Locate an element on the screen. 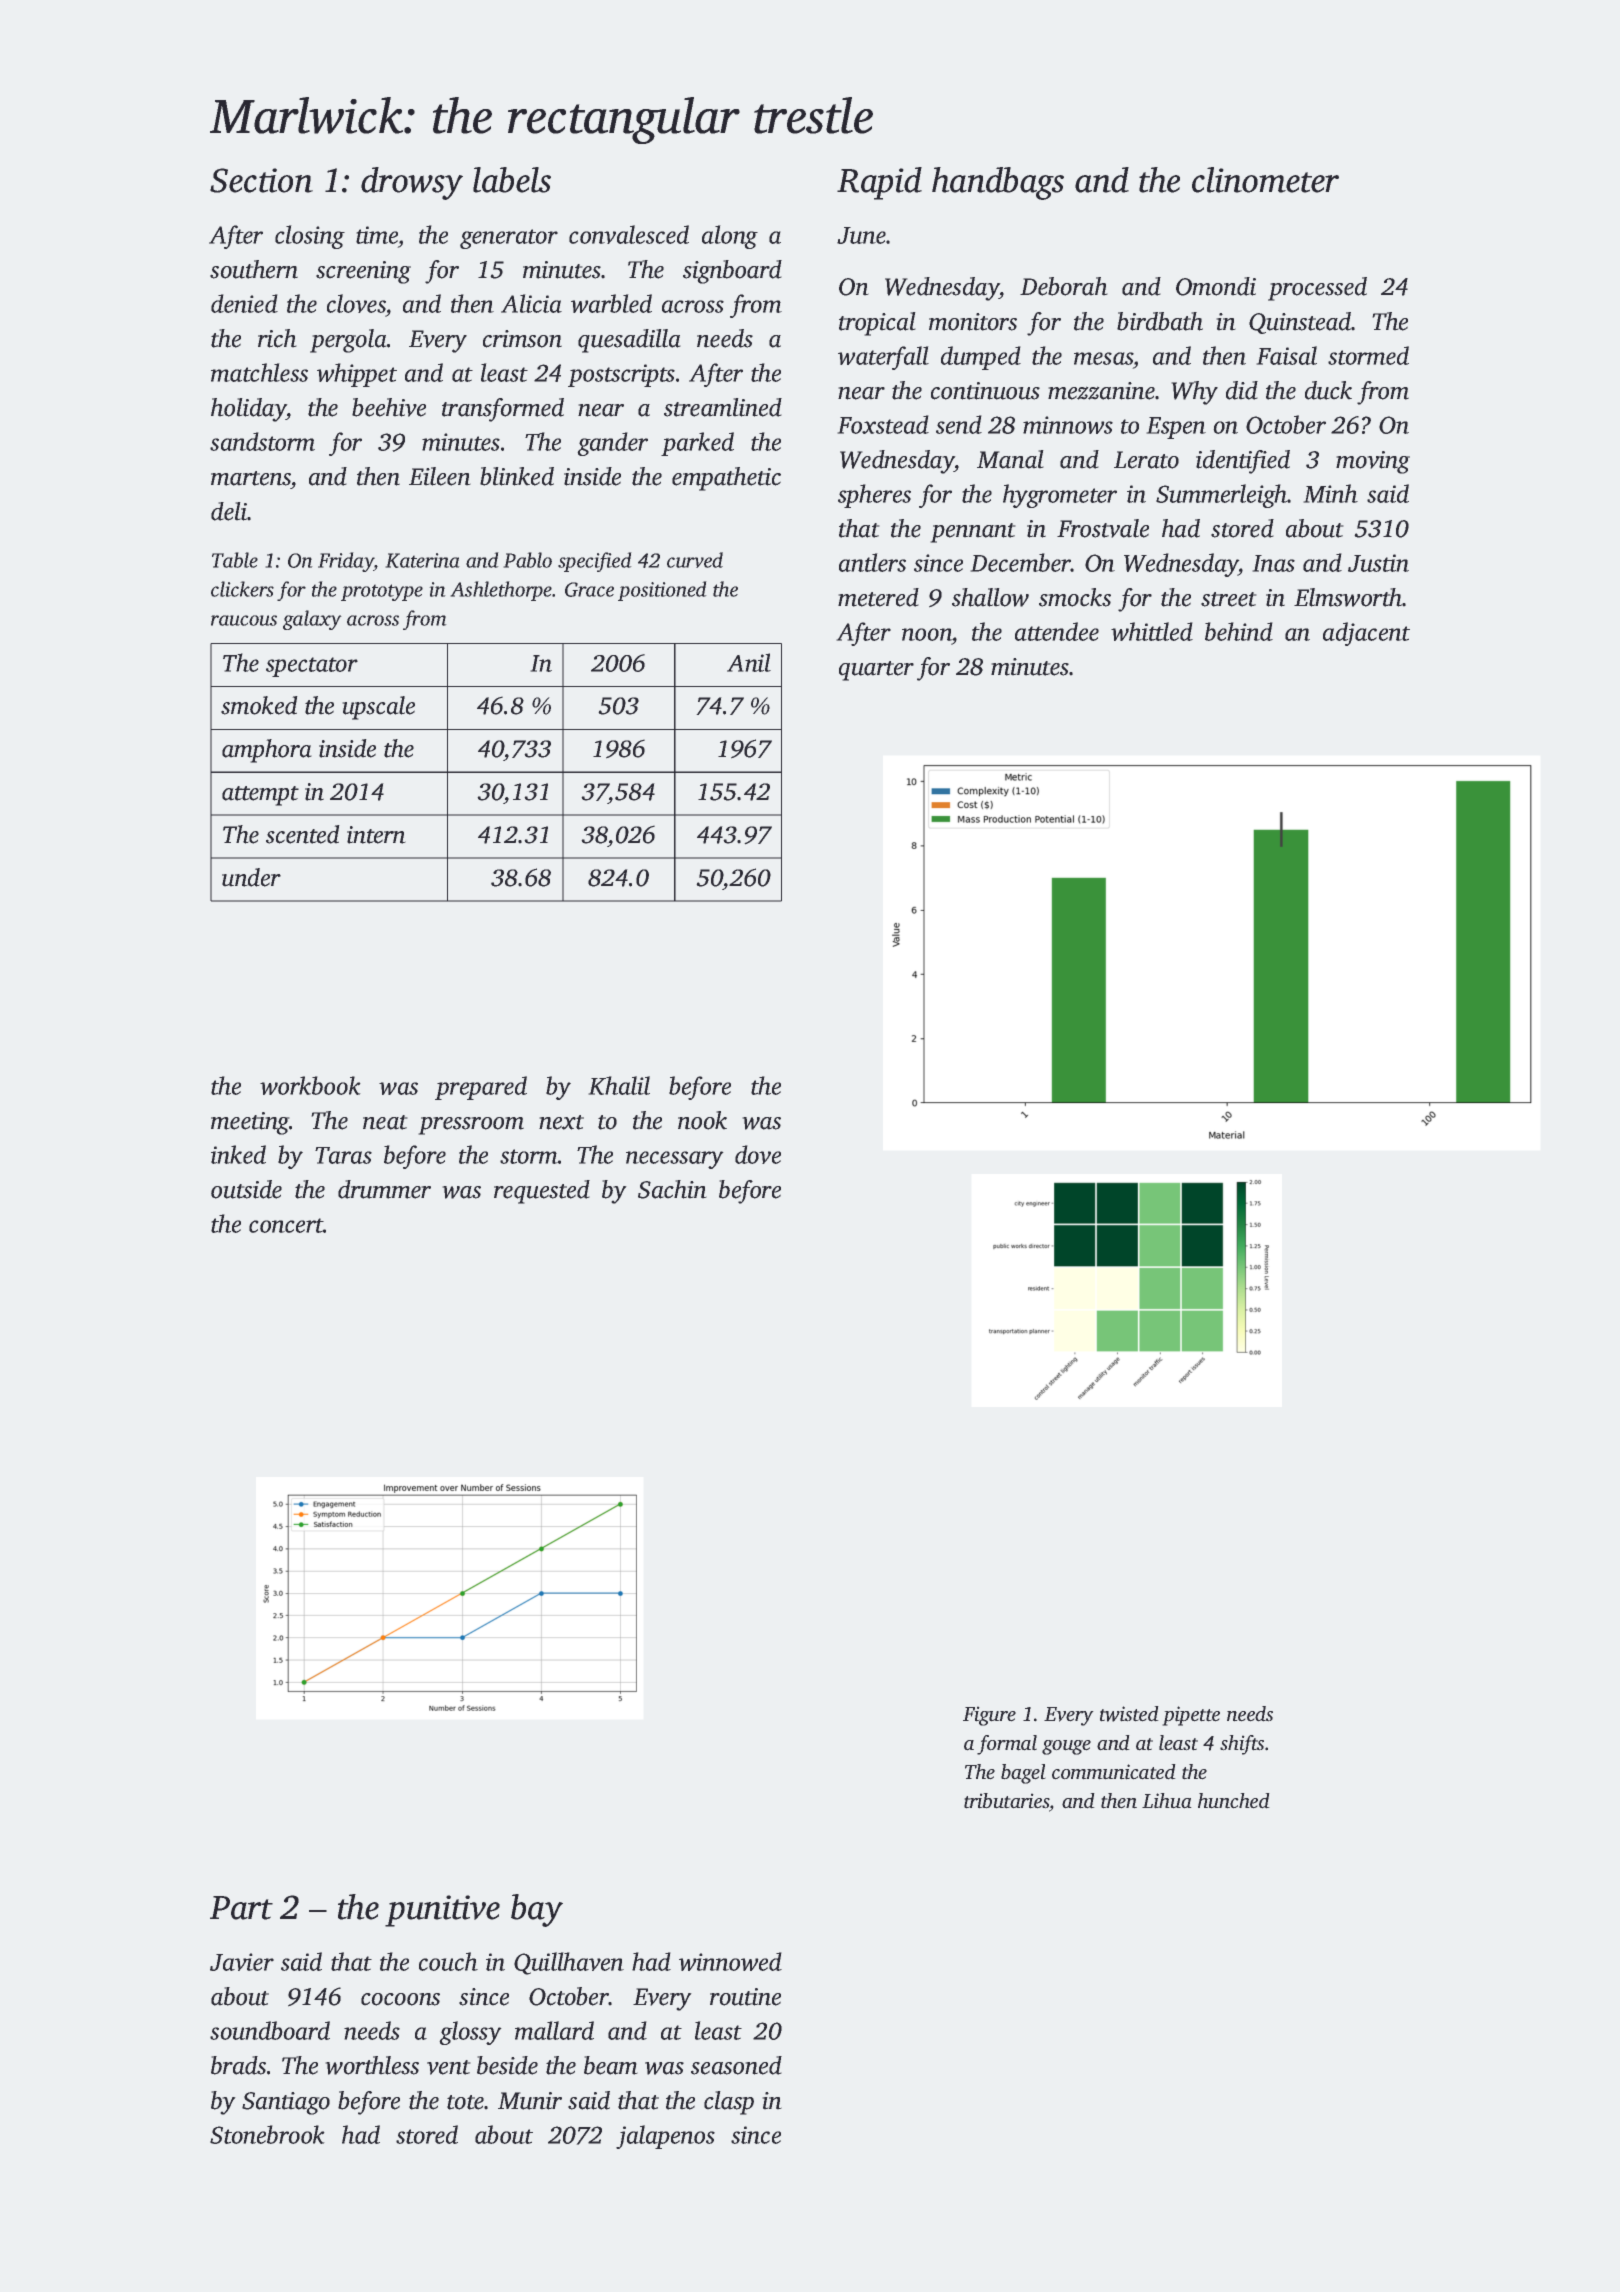 Image resolution: width=1620 pixels, height=2292 pixels. clasp is located at coordinates (729, 2103).
